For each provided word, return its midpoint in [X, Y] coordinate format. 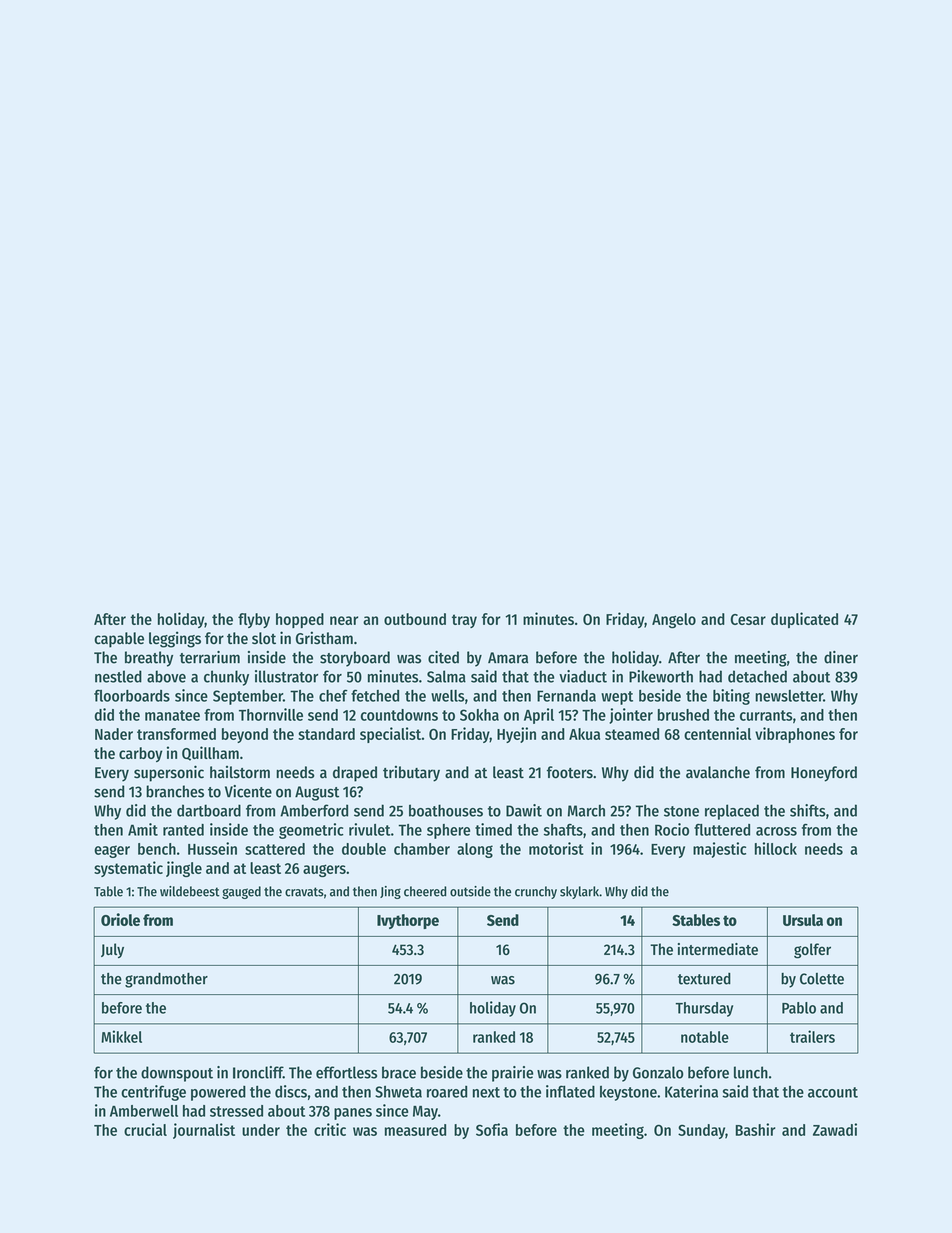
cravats [304, 892]
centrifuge [153, 1093]
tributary [411, 774]
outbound [415, 619]
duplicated [804, 620]
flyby [254, 620]
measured [415, 1130]
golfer [812, 951]
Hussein [212, 848]
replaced [732, 812]
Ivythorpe [408, 921]
